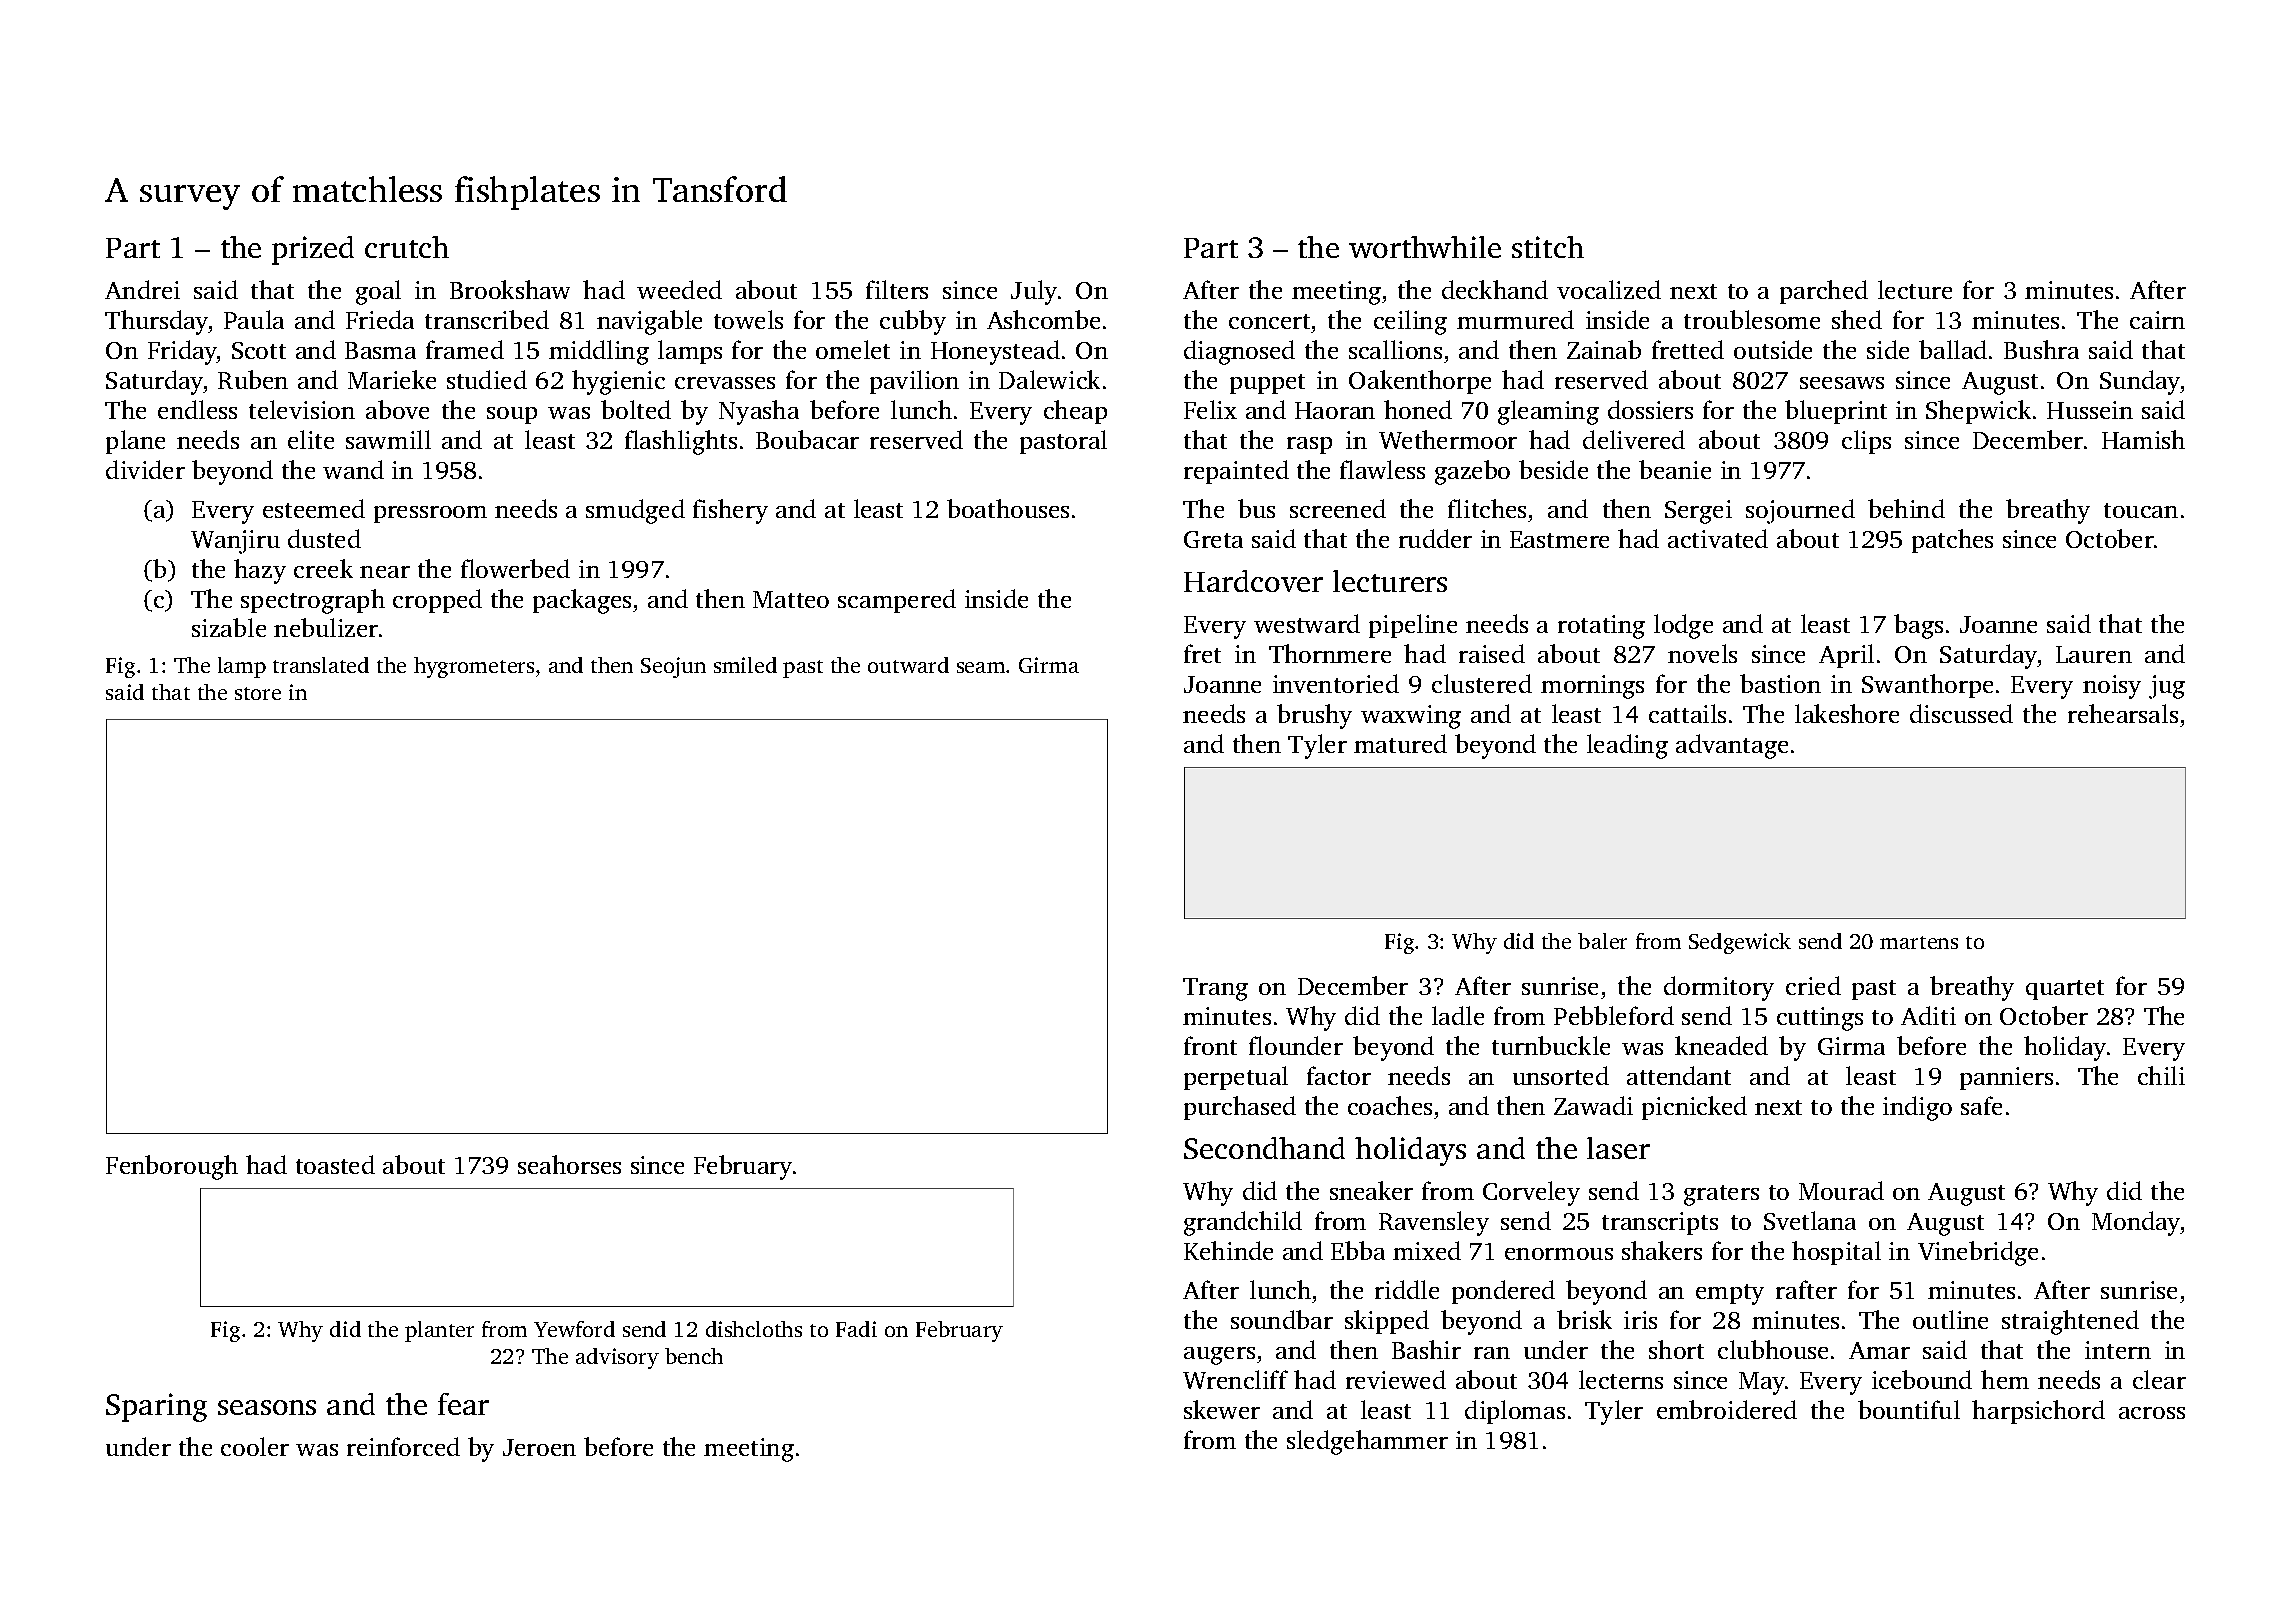 The image size is (2292, 1620). I want to click on filters, so click(897, 289).
